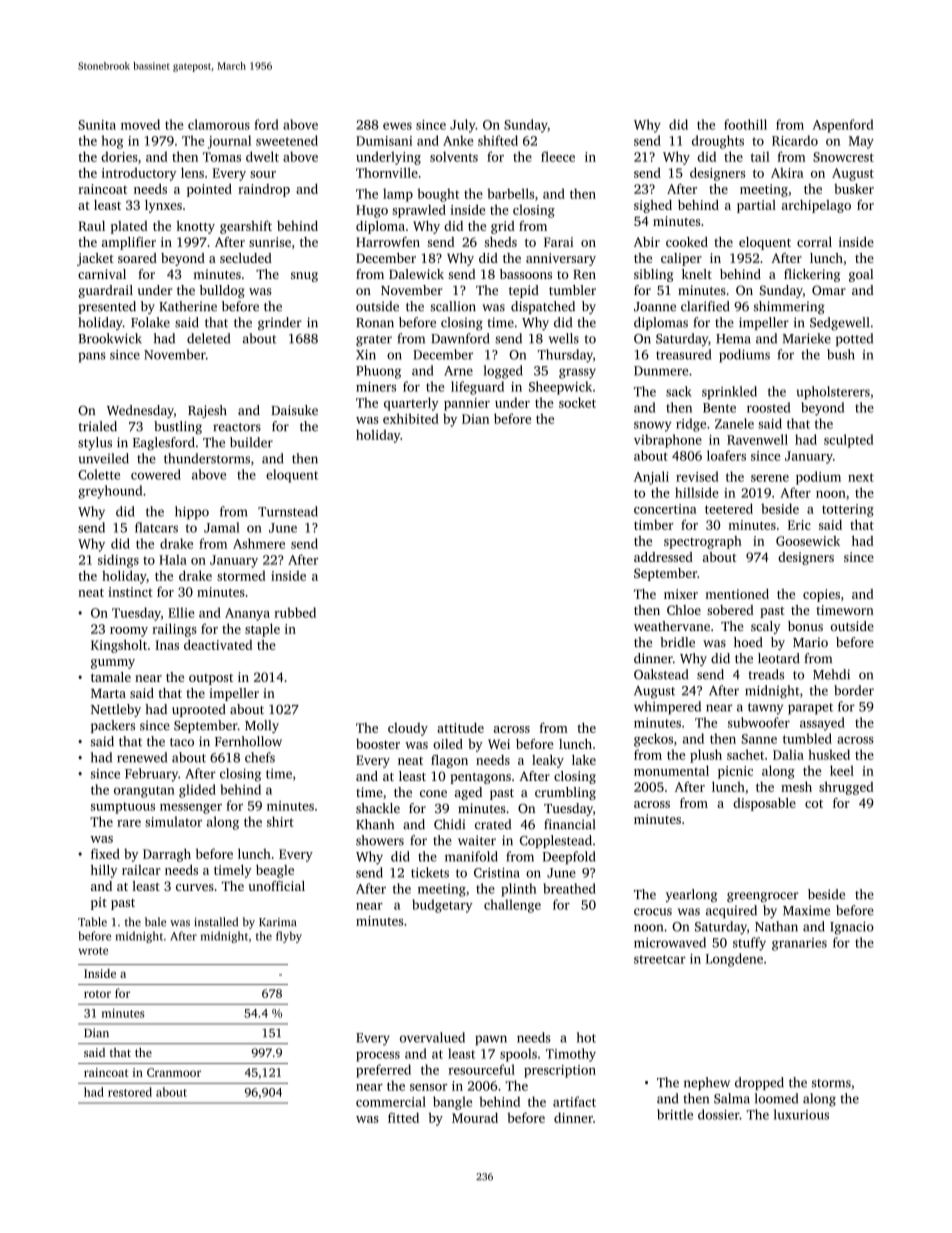 This screenshot has width=952, height=1233. Describe the element at coordinates (745, 124) in the screenshot. I see `foothill` at that location.
